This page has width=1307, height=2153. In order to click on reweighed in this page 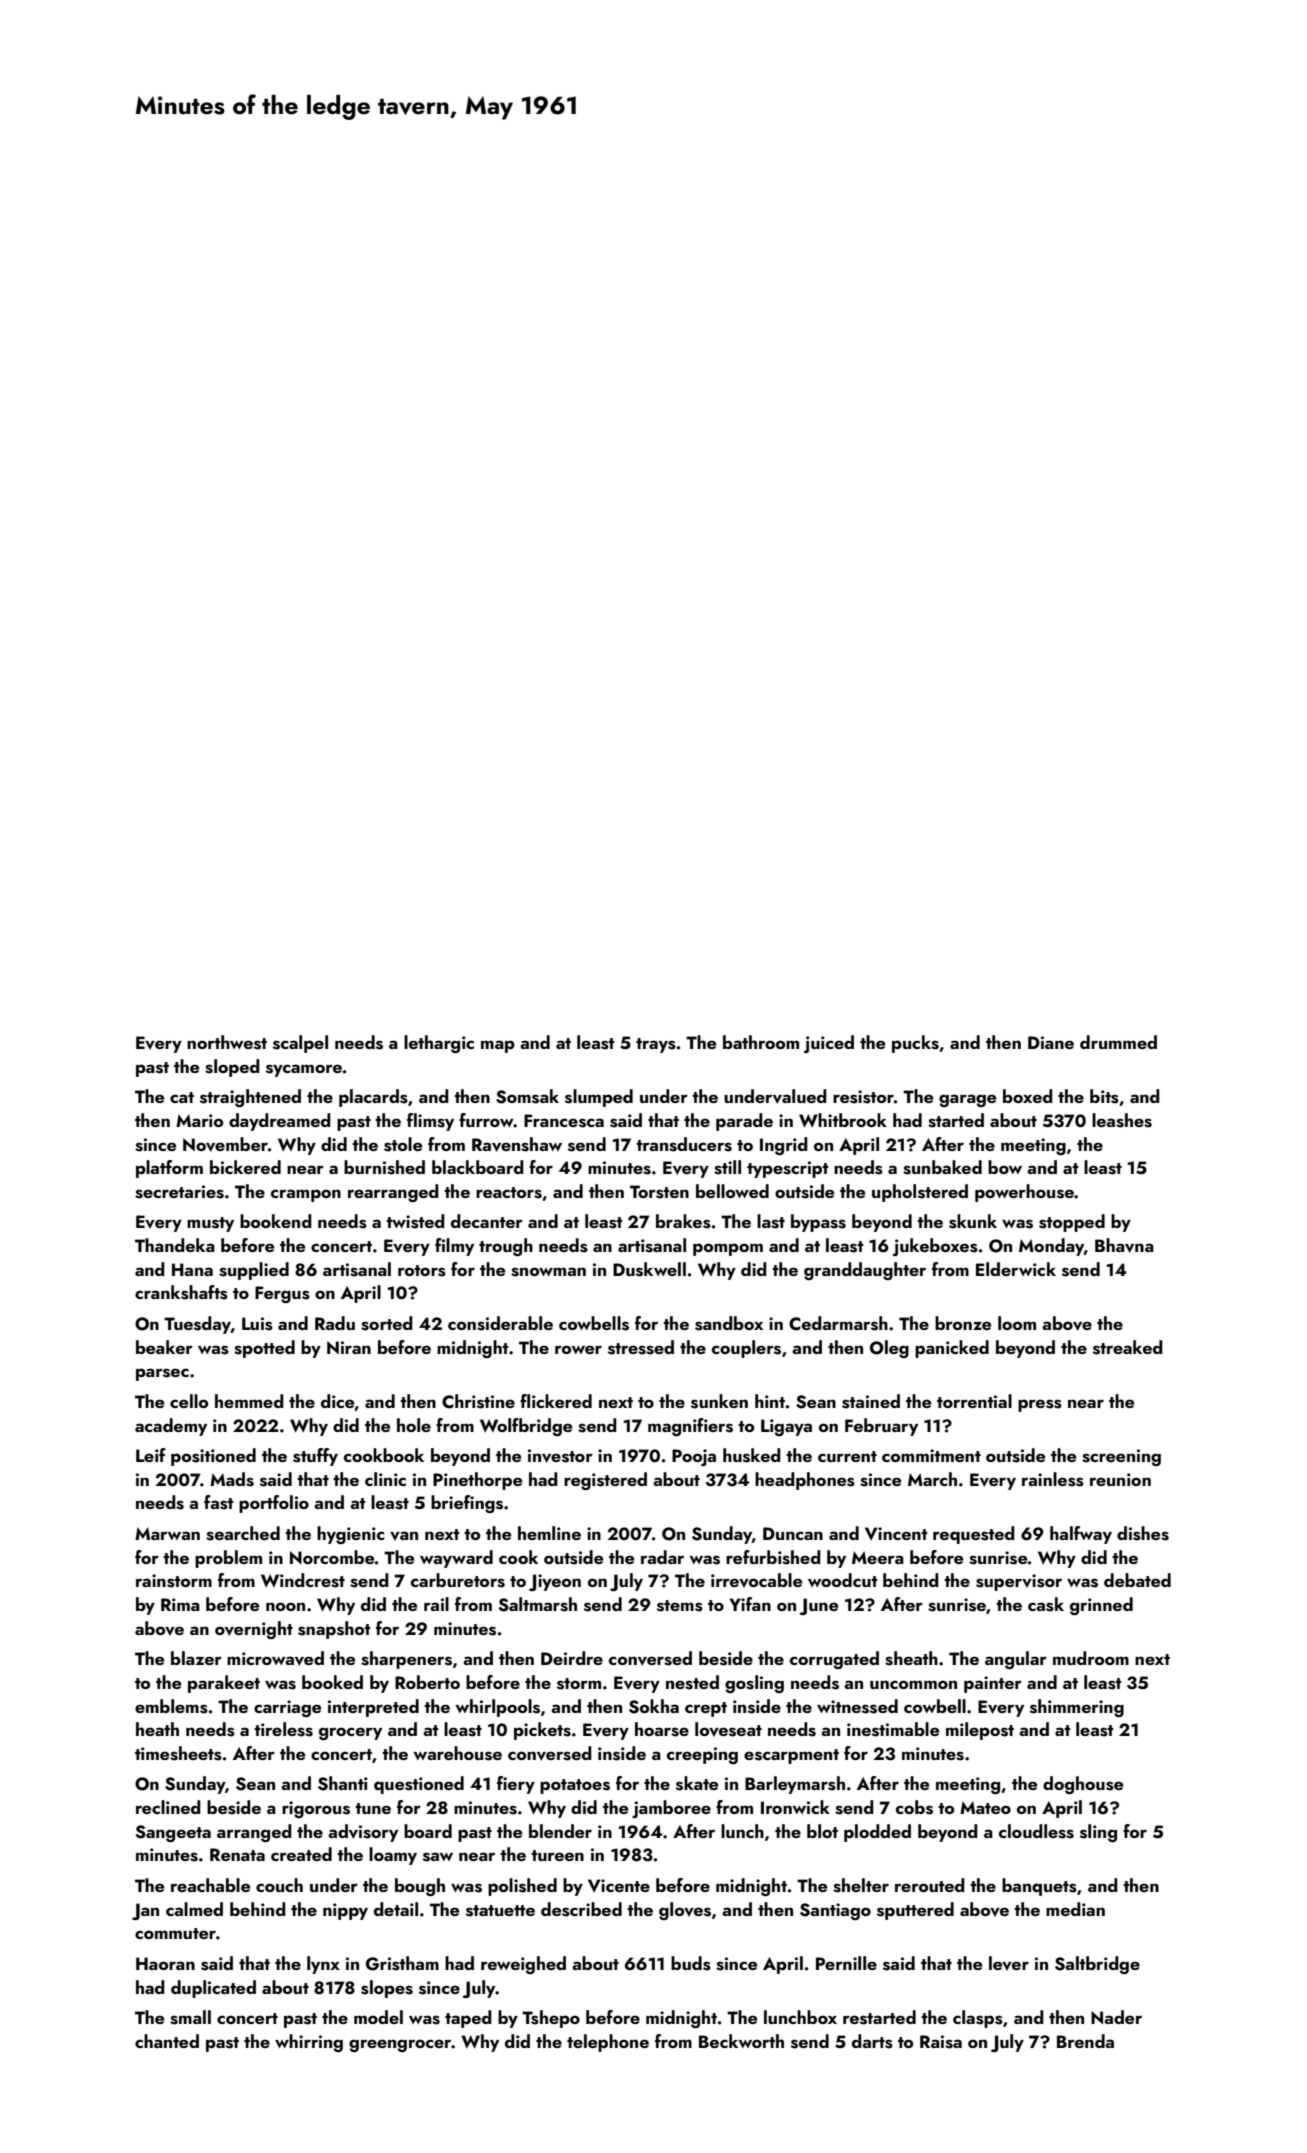, I will do `click(523, 1965)`.
